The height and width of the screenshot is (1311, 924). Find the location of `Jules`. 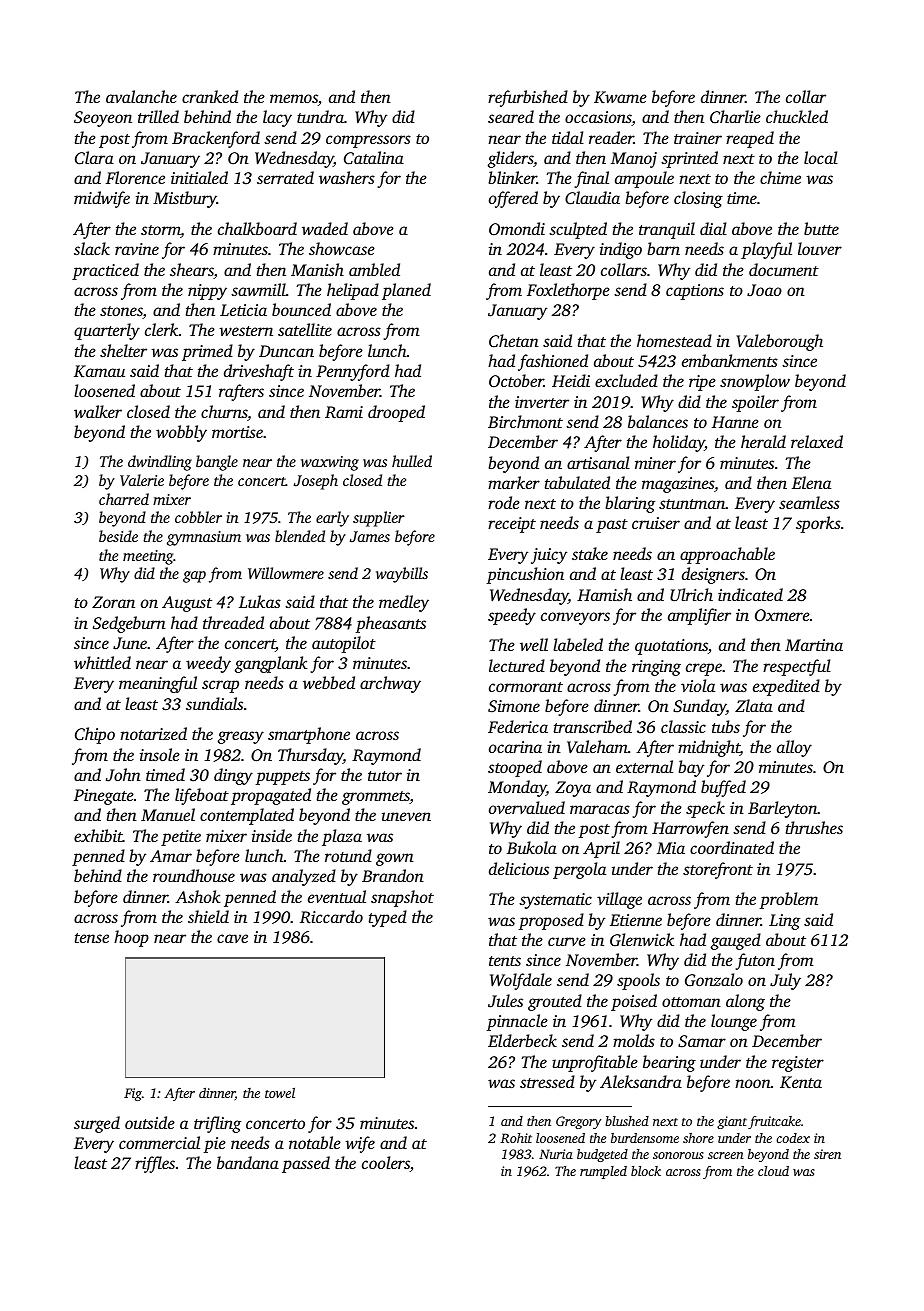

Jules is located at coordinates (505, 1000).
